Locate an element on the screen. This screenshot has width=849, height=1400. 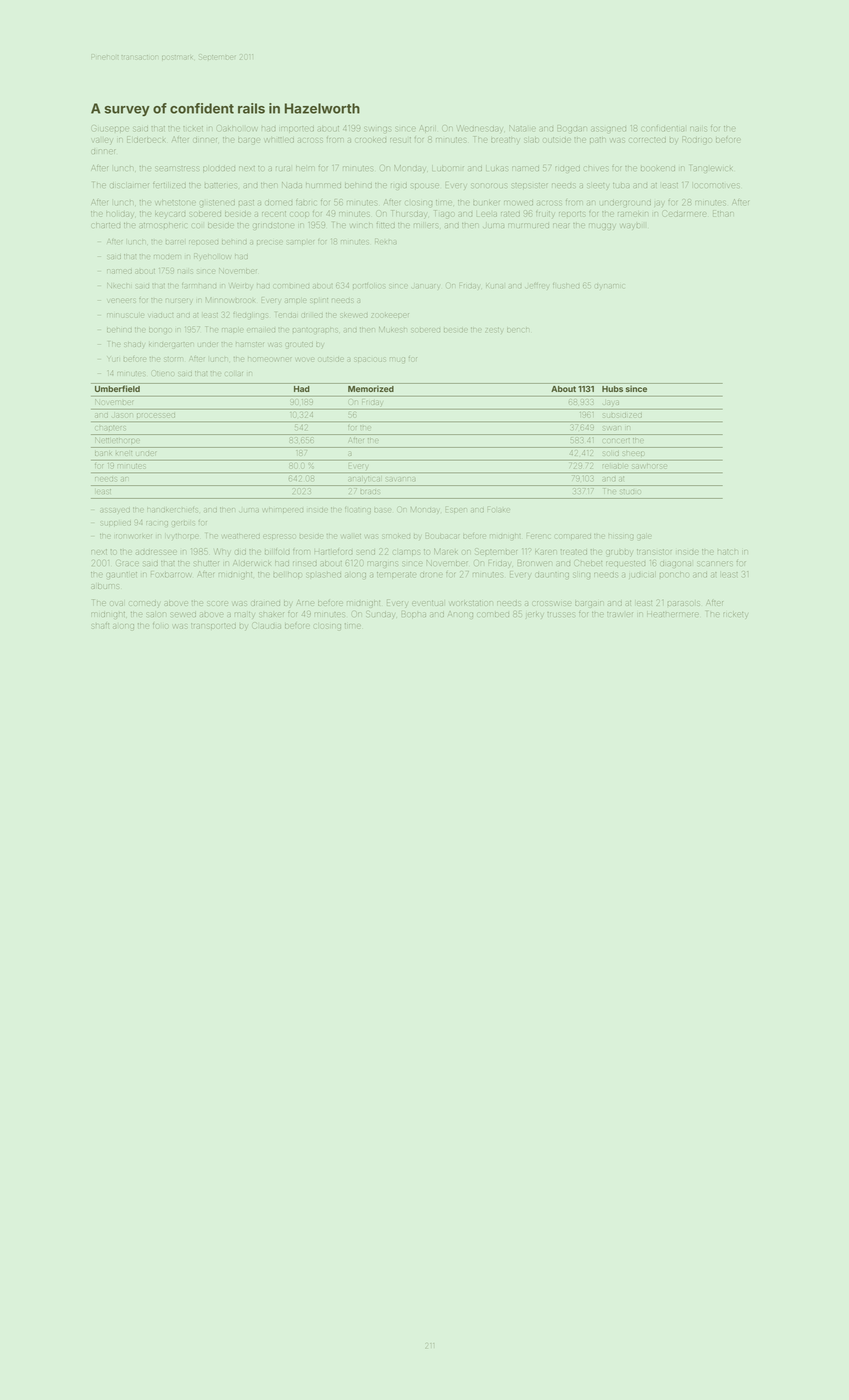
ticket is located at coordinates (193, 128).
